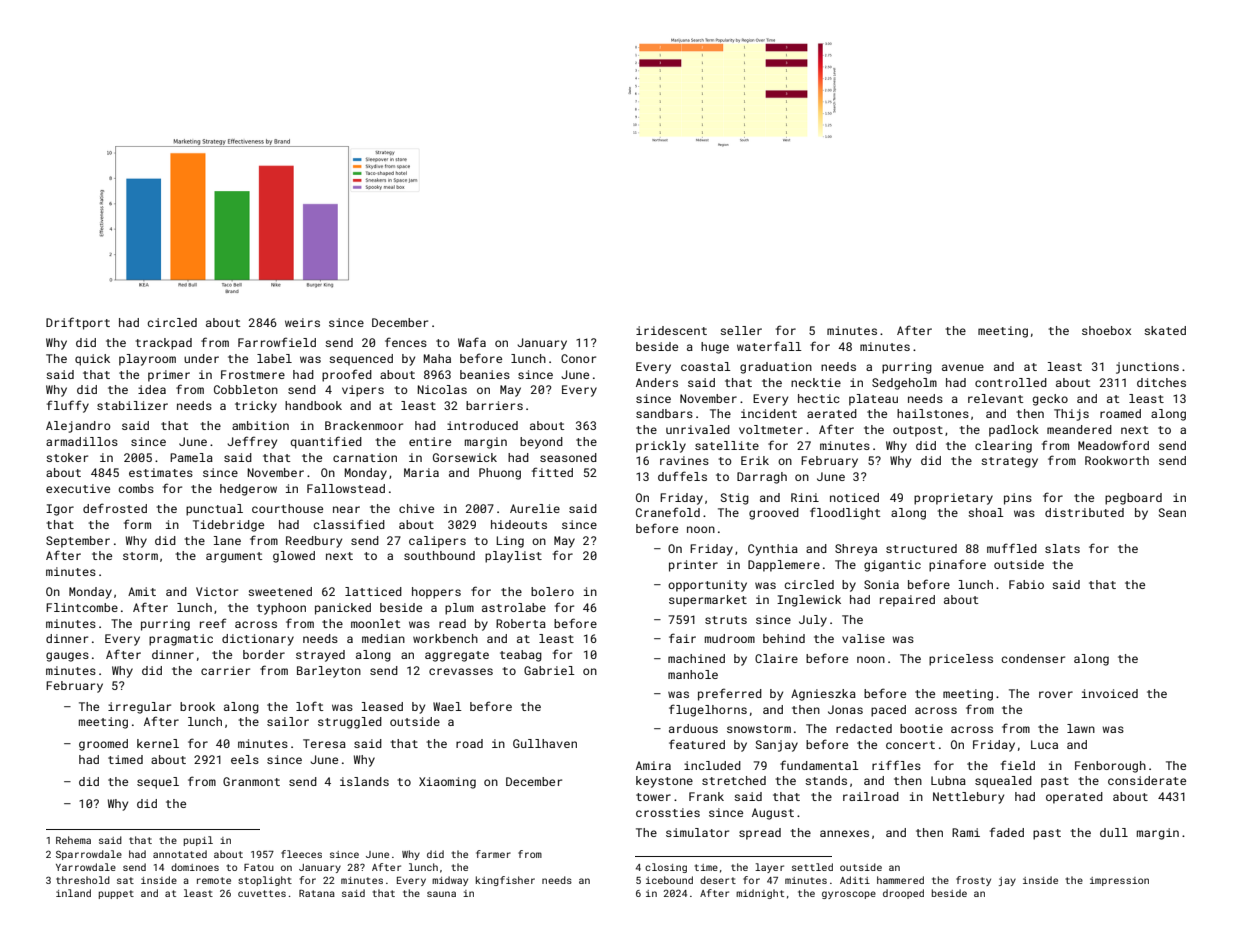  Describe the element at coordinates (541, 443) in the screenshot. I see `beyond` at that location.
